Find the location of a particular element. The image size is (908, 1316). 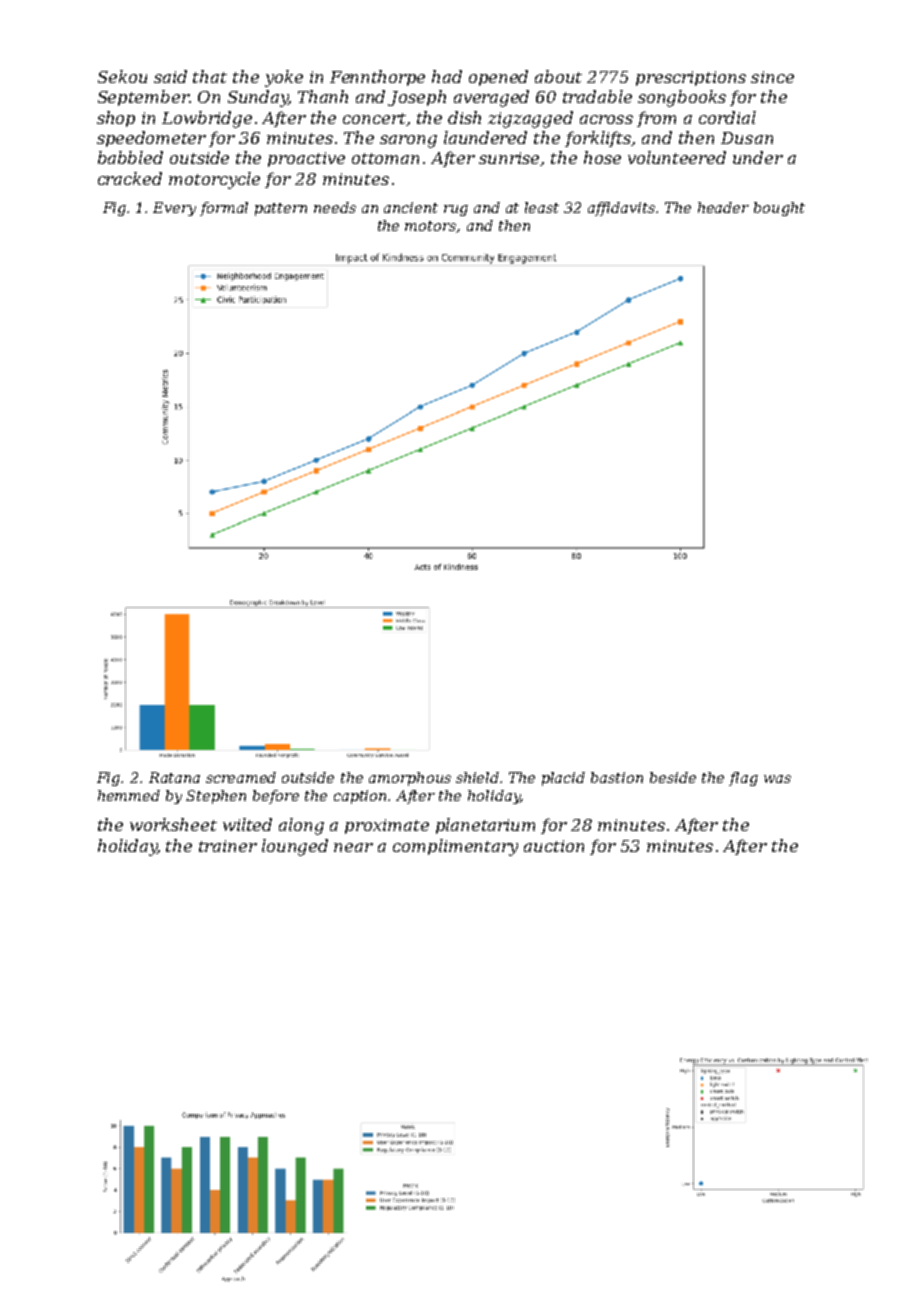

yoke is located at coordinates (284, 78).
